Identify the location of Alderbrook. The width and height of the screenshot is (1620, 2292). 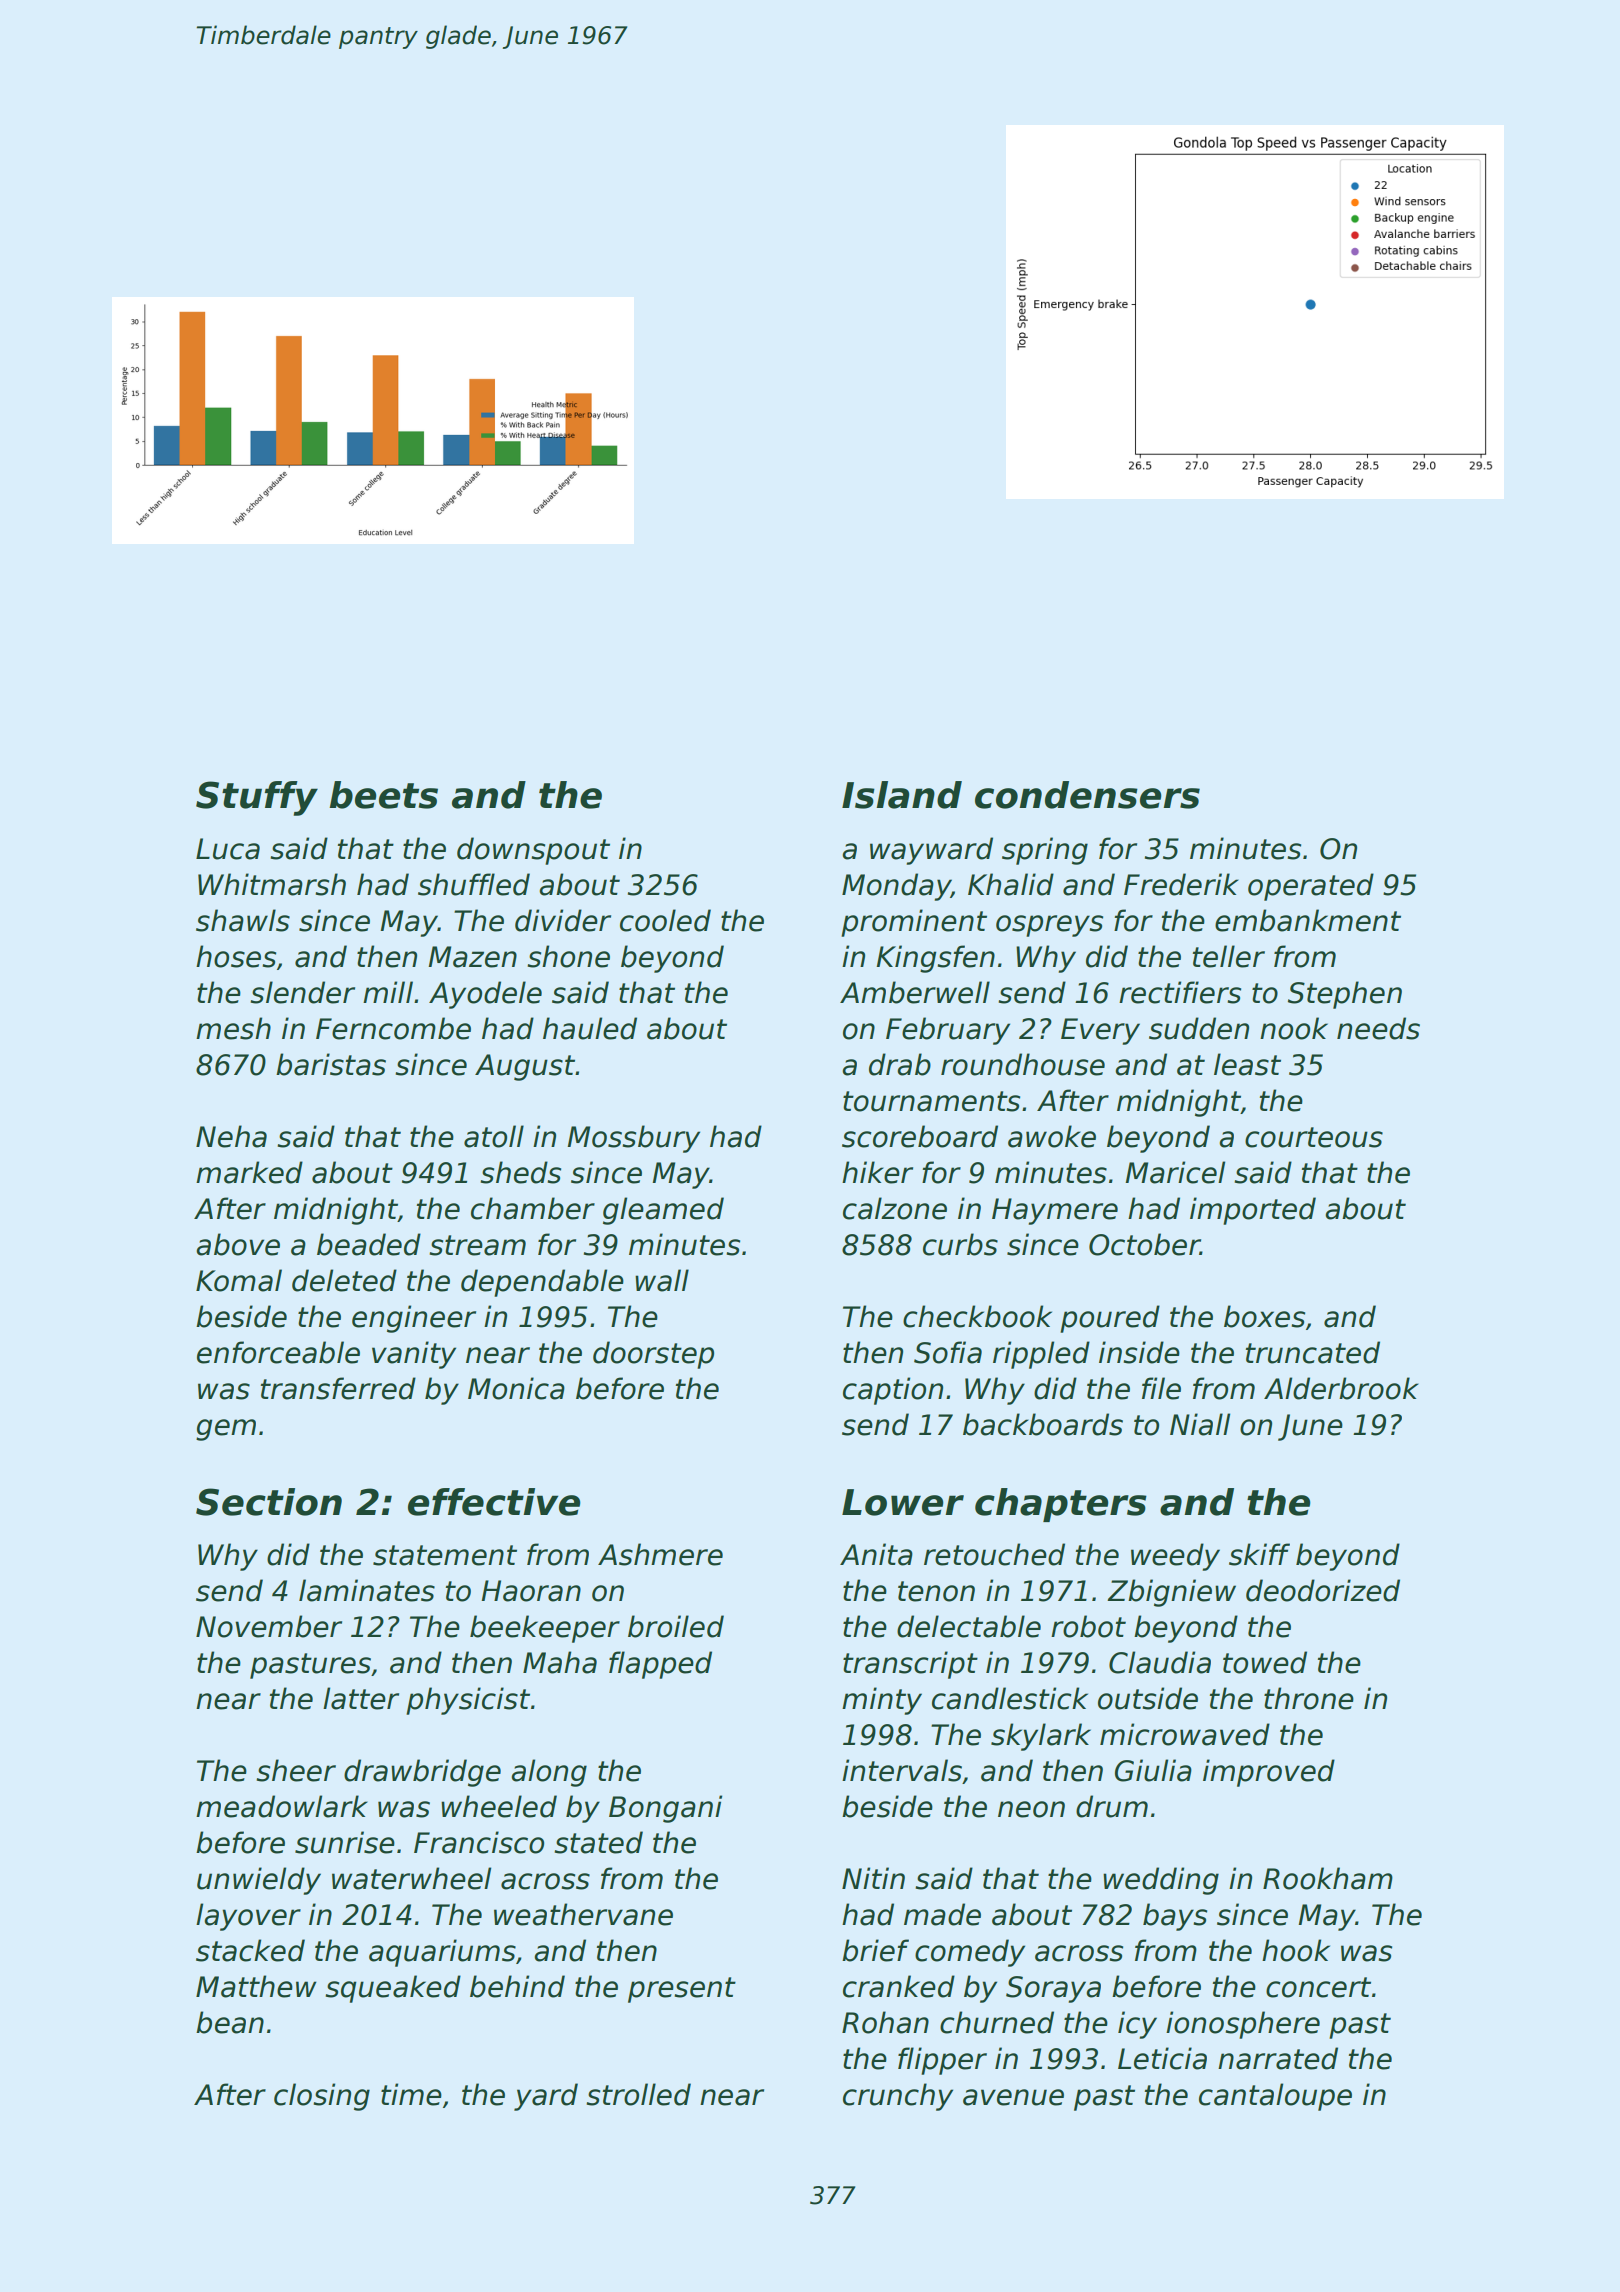
(1341, 1388).
